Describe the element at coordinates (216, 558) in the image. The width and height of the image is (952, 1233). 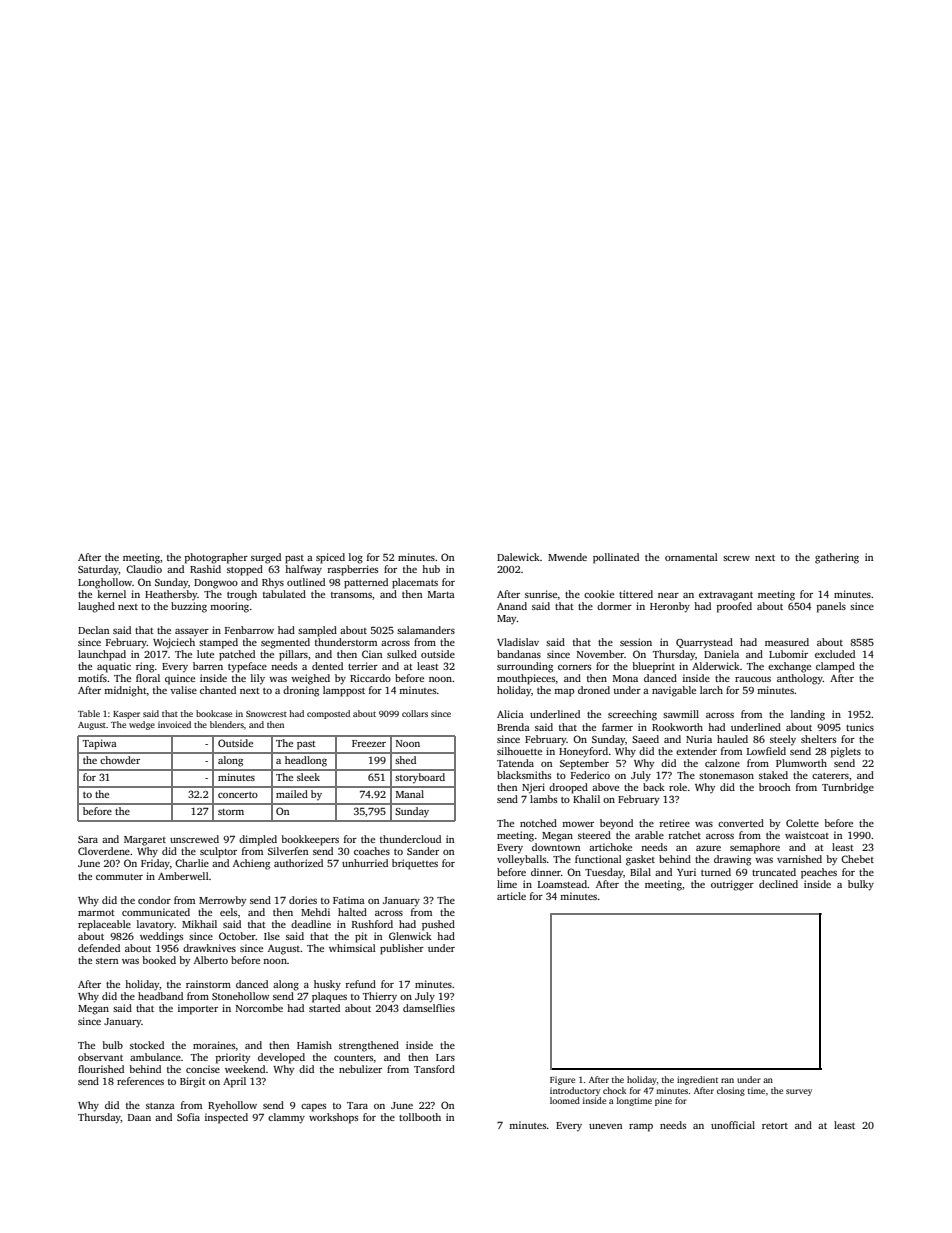
I see `photographer` at that location.
